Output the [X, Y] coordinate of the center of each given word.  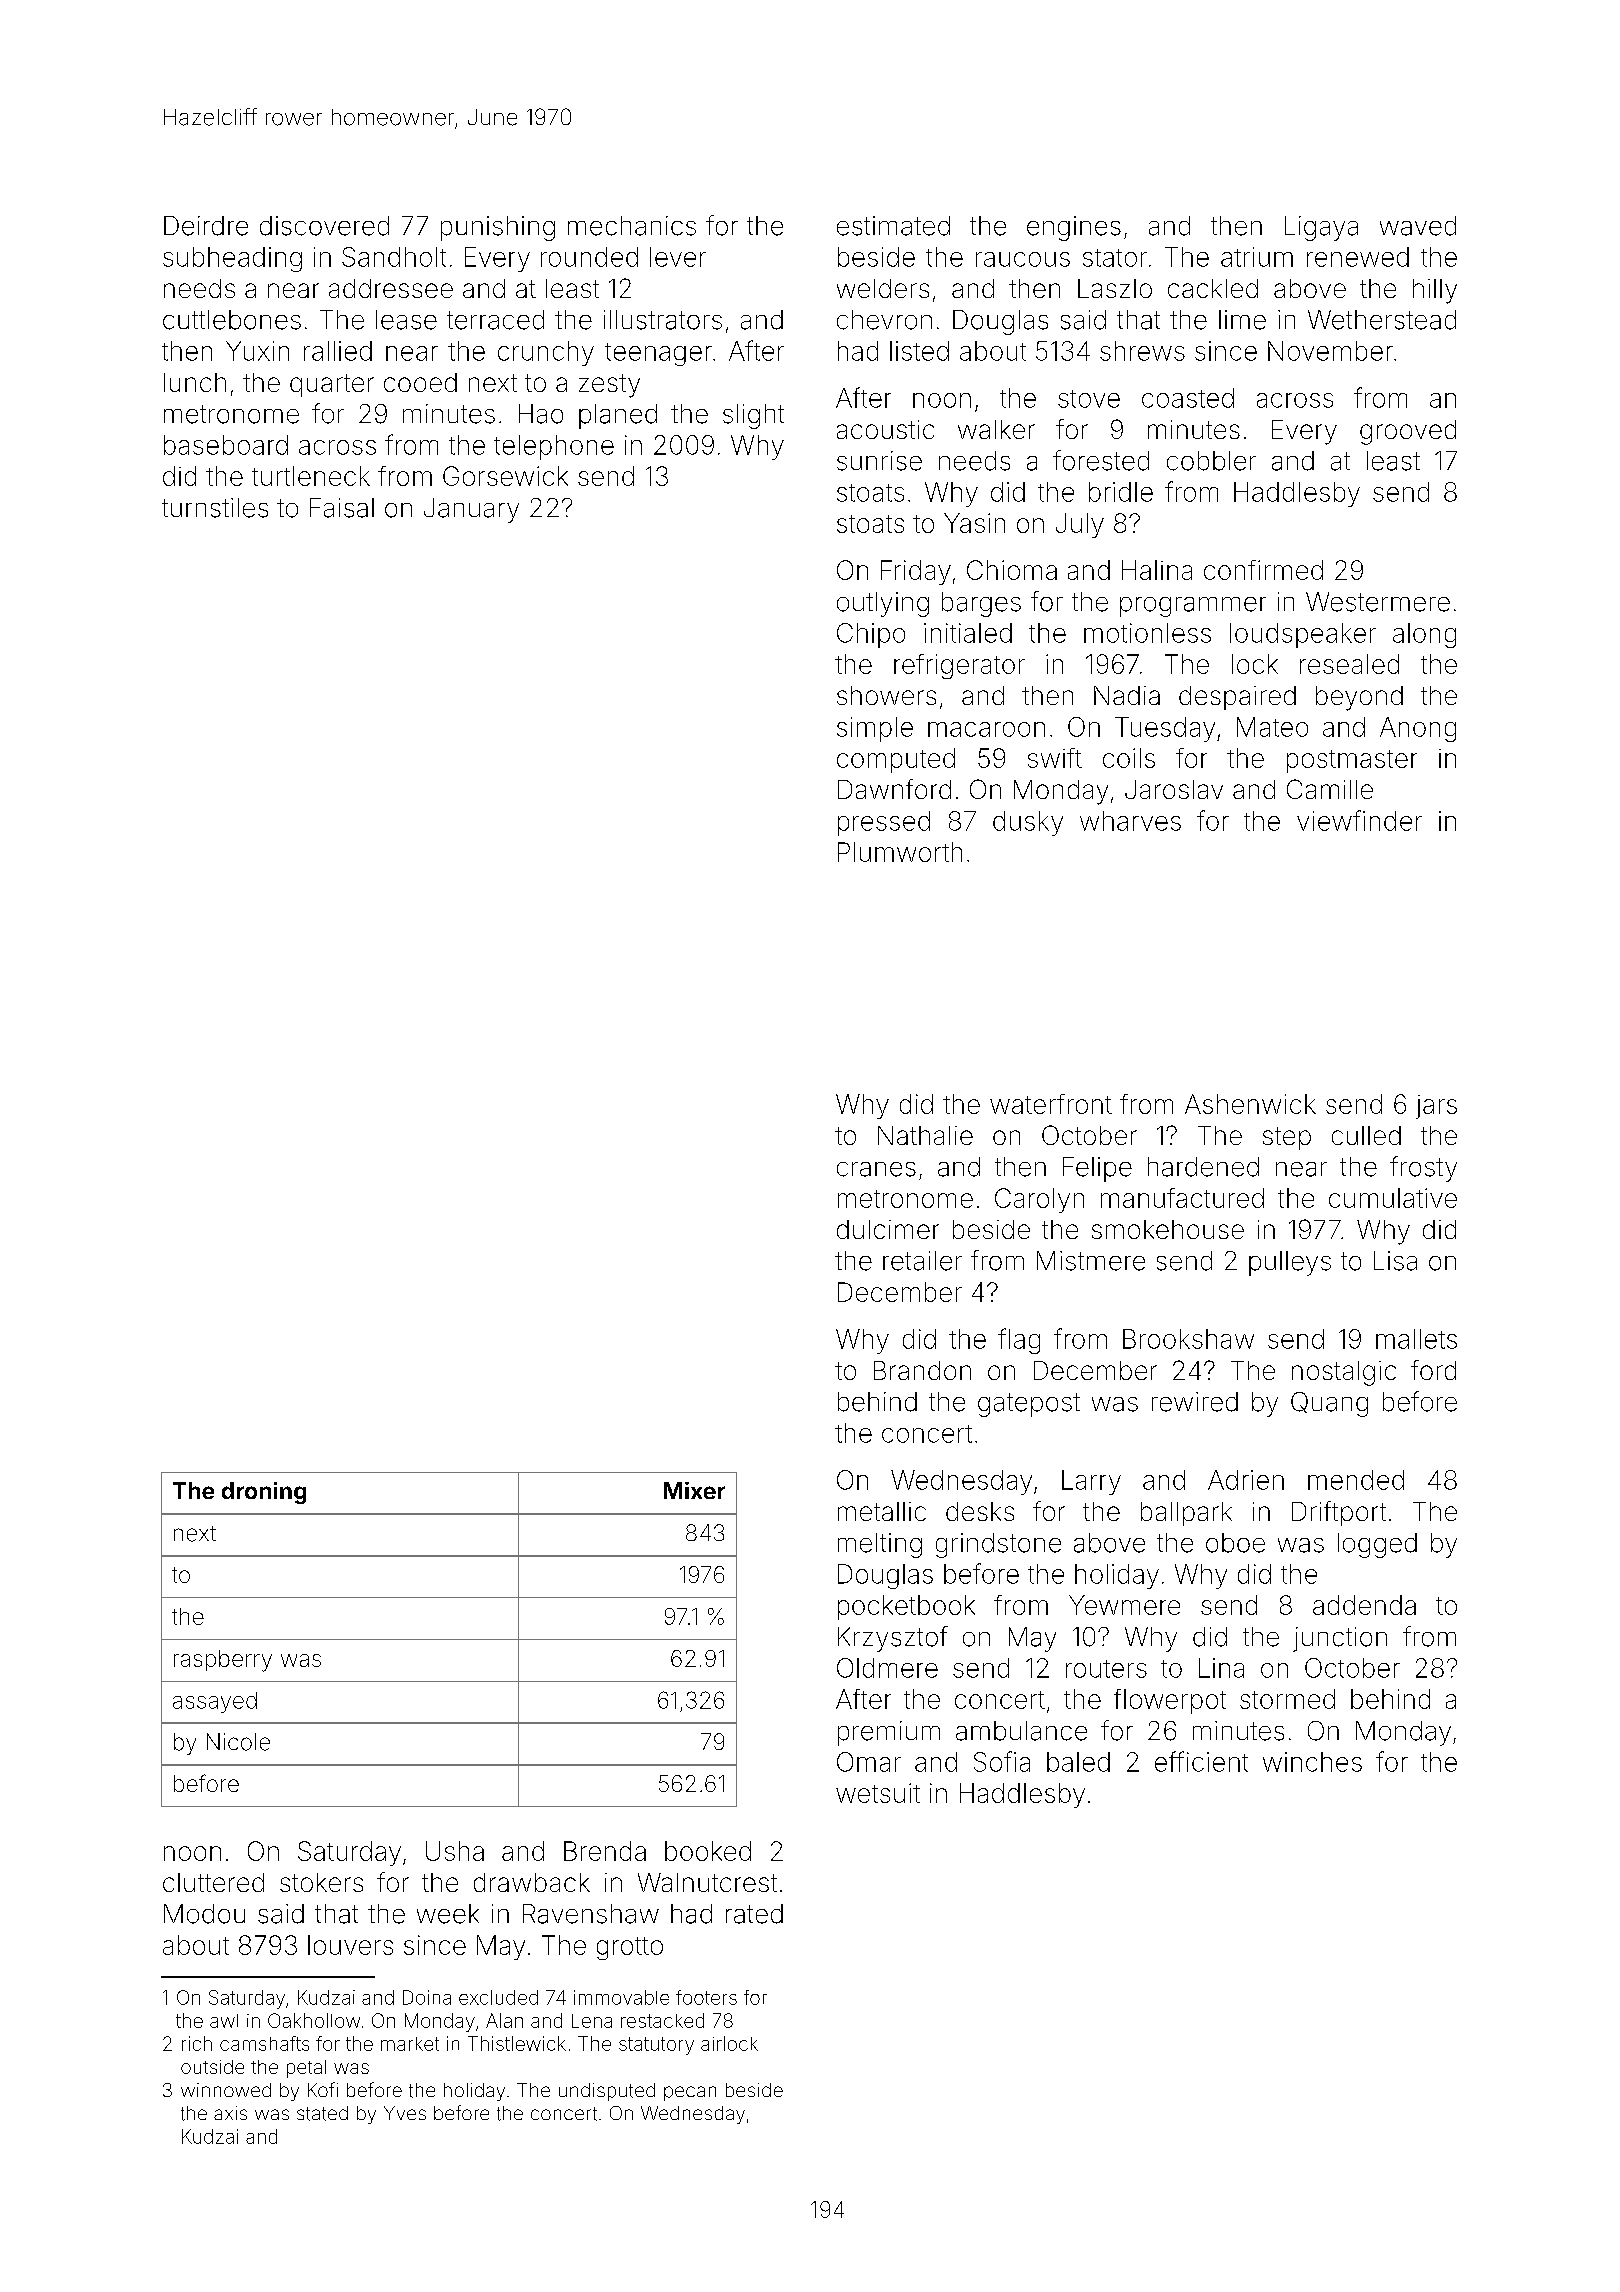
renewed [1358, 257]
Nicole [238, 1742]
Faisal [342, 508]
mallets [1416, 1339]
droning [264, 1493]
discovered [324, 226]
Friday [916, 572]
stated [322, 2113]
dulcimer [888, 1229]
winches [1312, 1762]
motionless [1147, 633]
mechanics [632, 226]
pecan [690, 2093]
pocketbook [906, 1607]
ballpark [1186, 1514]
